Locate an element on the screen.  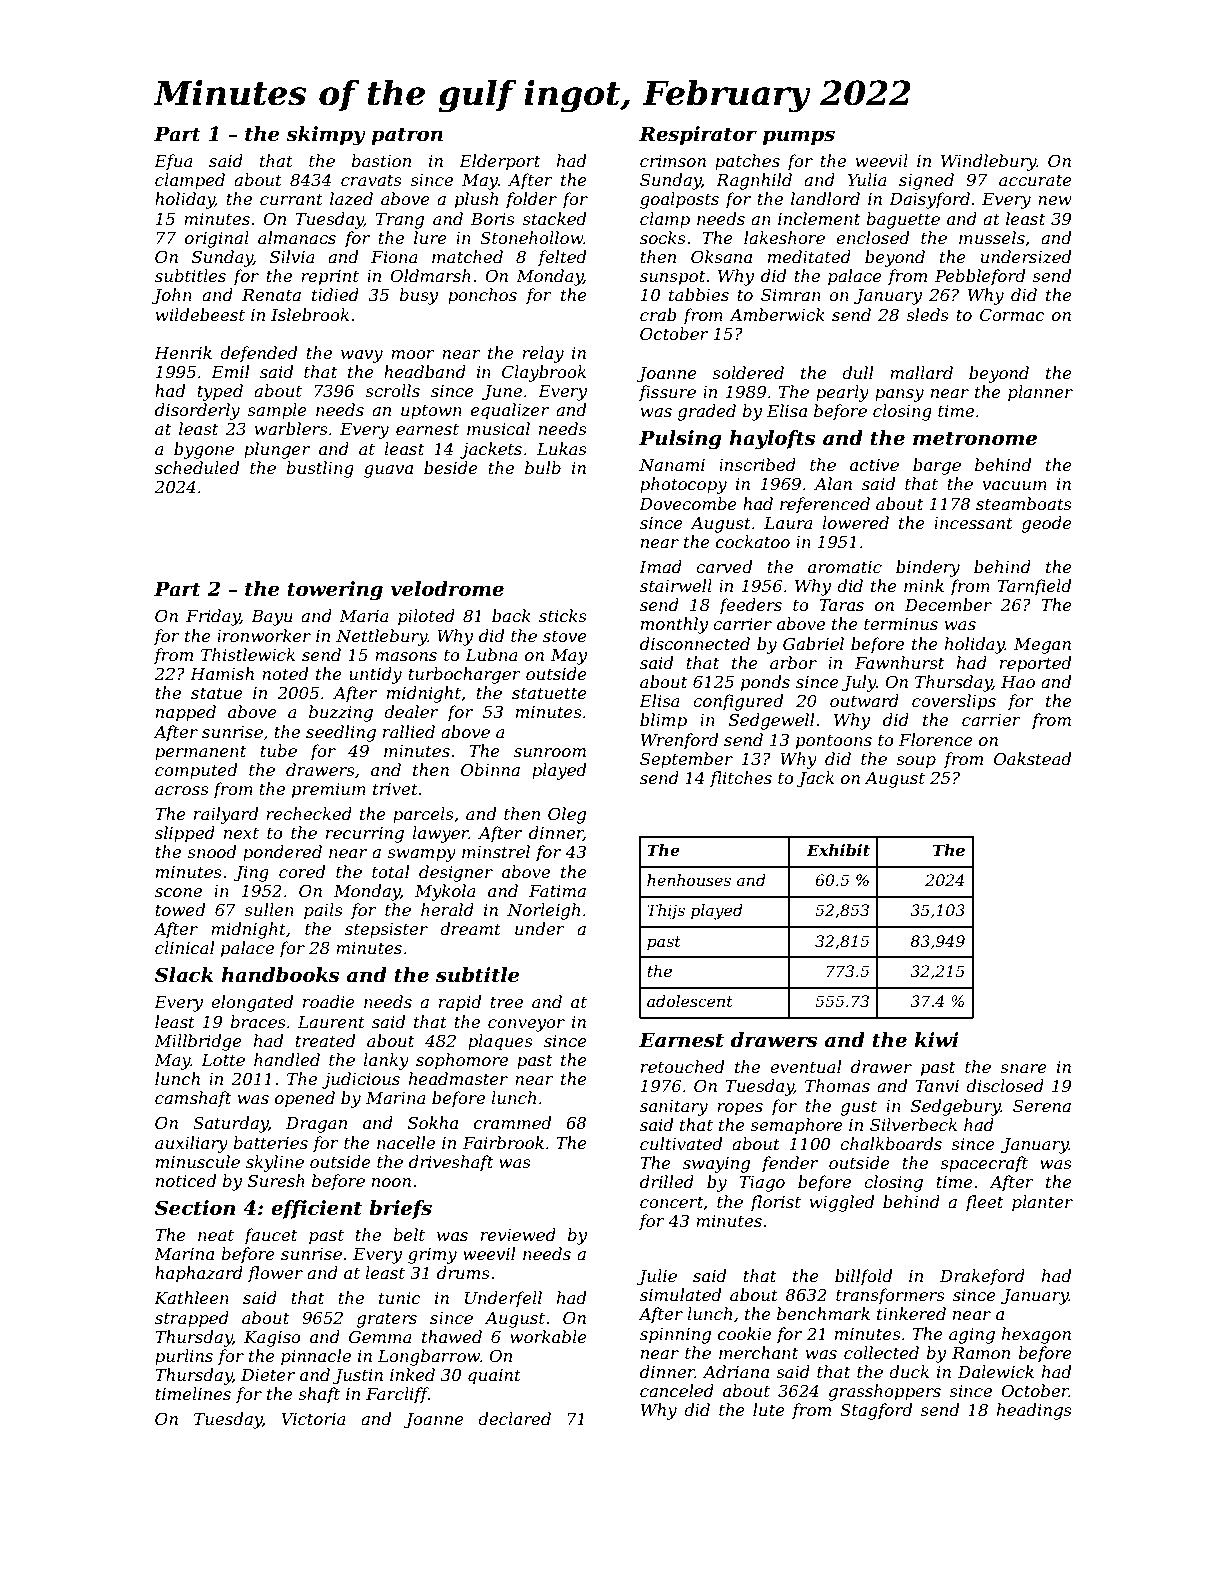
Oakstead is located at coordinates (1032, 758).
